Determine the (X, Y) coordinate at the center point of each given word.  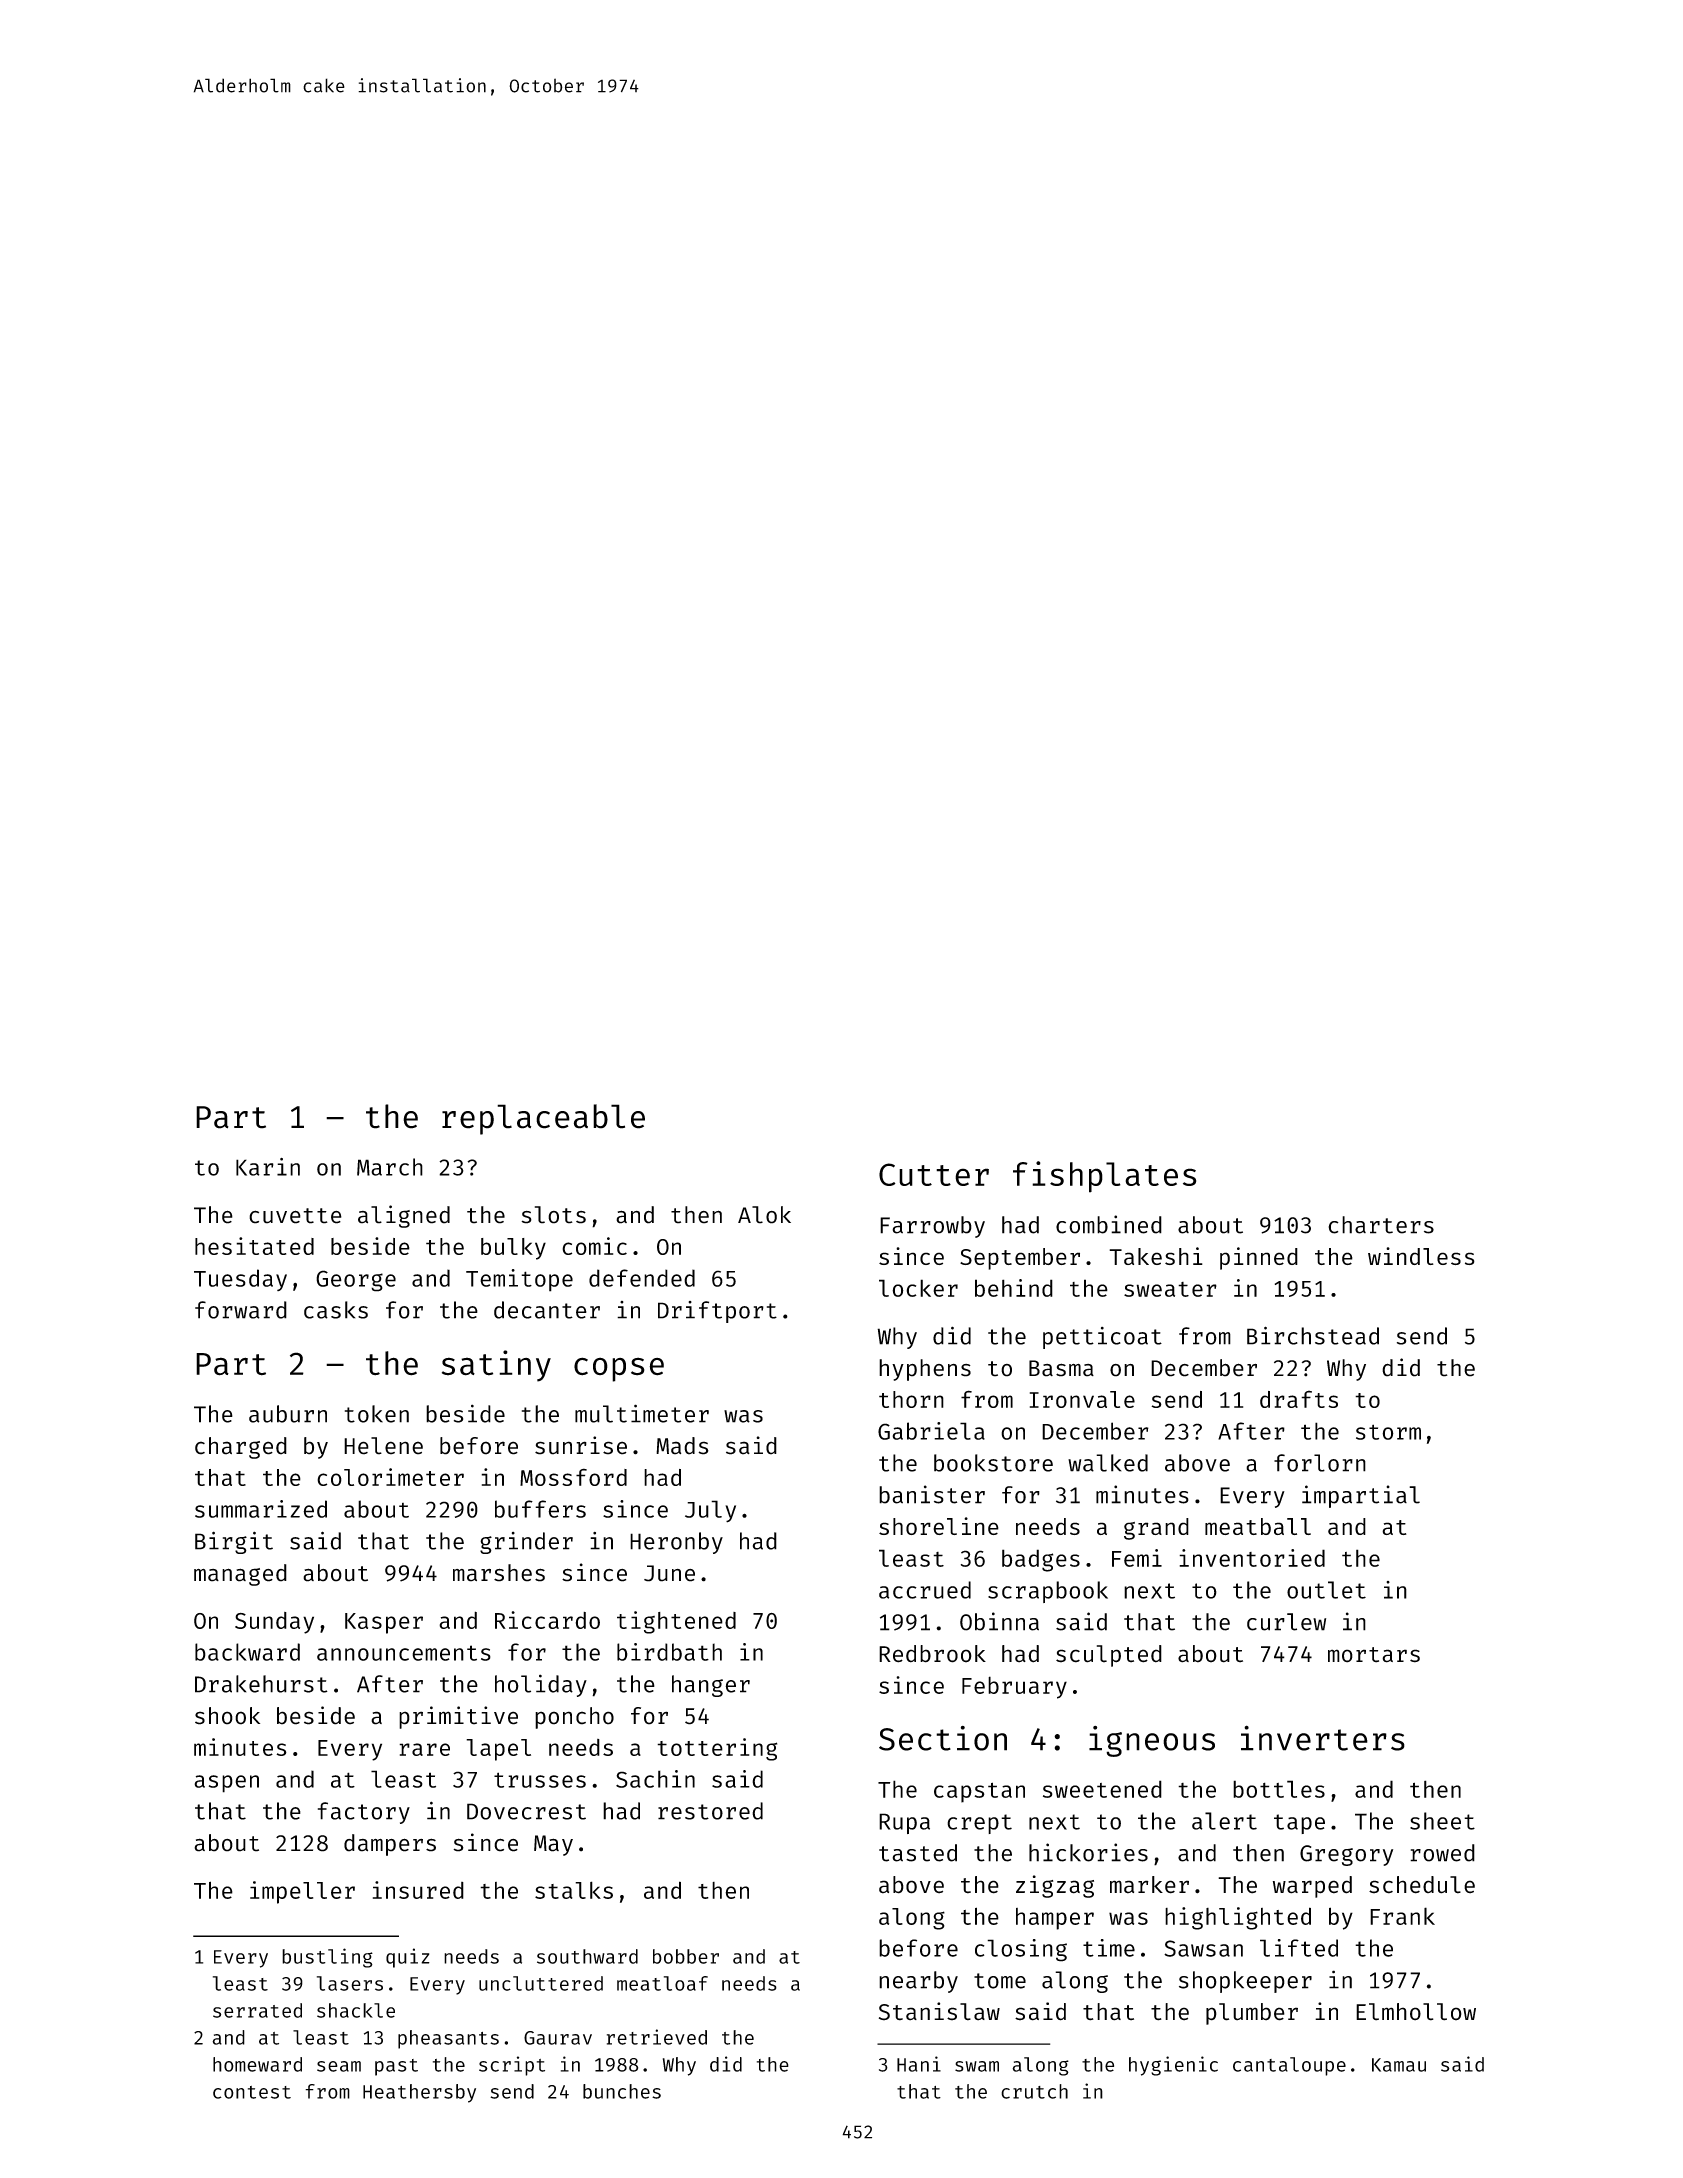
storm (1388, 1432)
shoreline (939, 1526)
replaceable (543, 1119)
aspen (226, 1784)
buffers (540, 1509)
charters (1381, 1225)
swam (977, 2066)
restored (710, 1811)
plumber (1252, 2014)
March (390, 1167)
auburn (288, 1414)
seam (339, 2066)
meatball (1258, 1526)
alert (1224, 1821)
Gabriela (931, 1431)
